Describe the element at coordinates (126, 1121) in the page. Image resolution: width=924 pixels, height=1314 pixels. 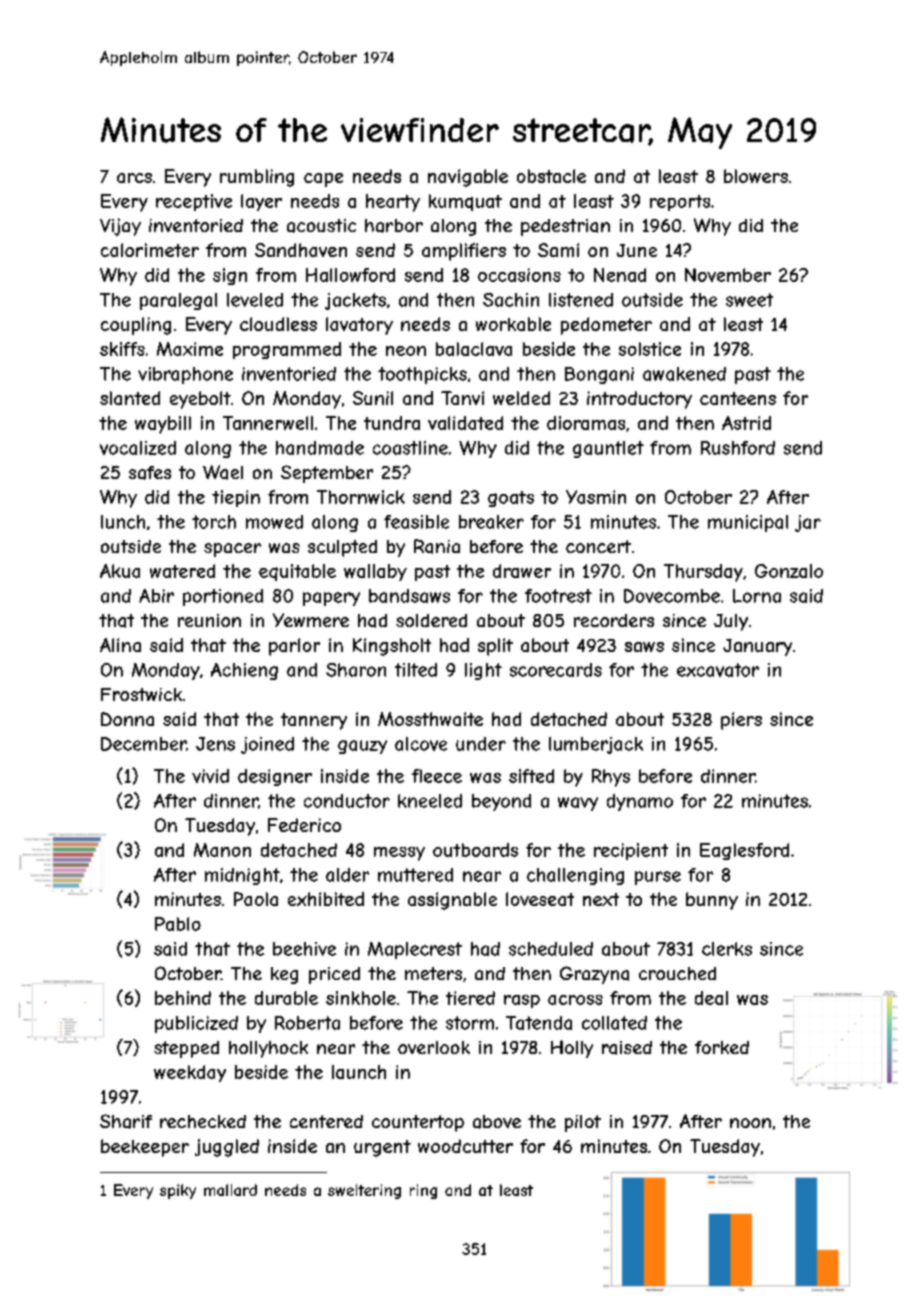
I see `Sharif` at that location.
